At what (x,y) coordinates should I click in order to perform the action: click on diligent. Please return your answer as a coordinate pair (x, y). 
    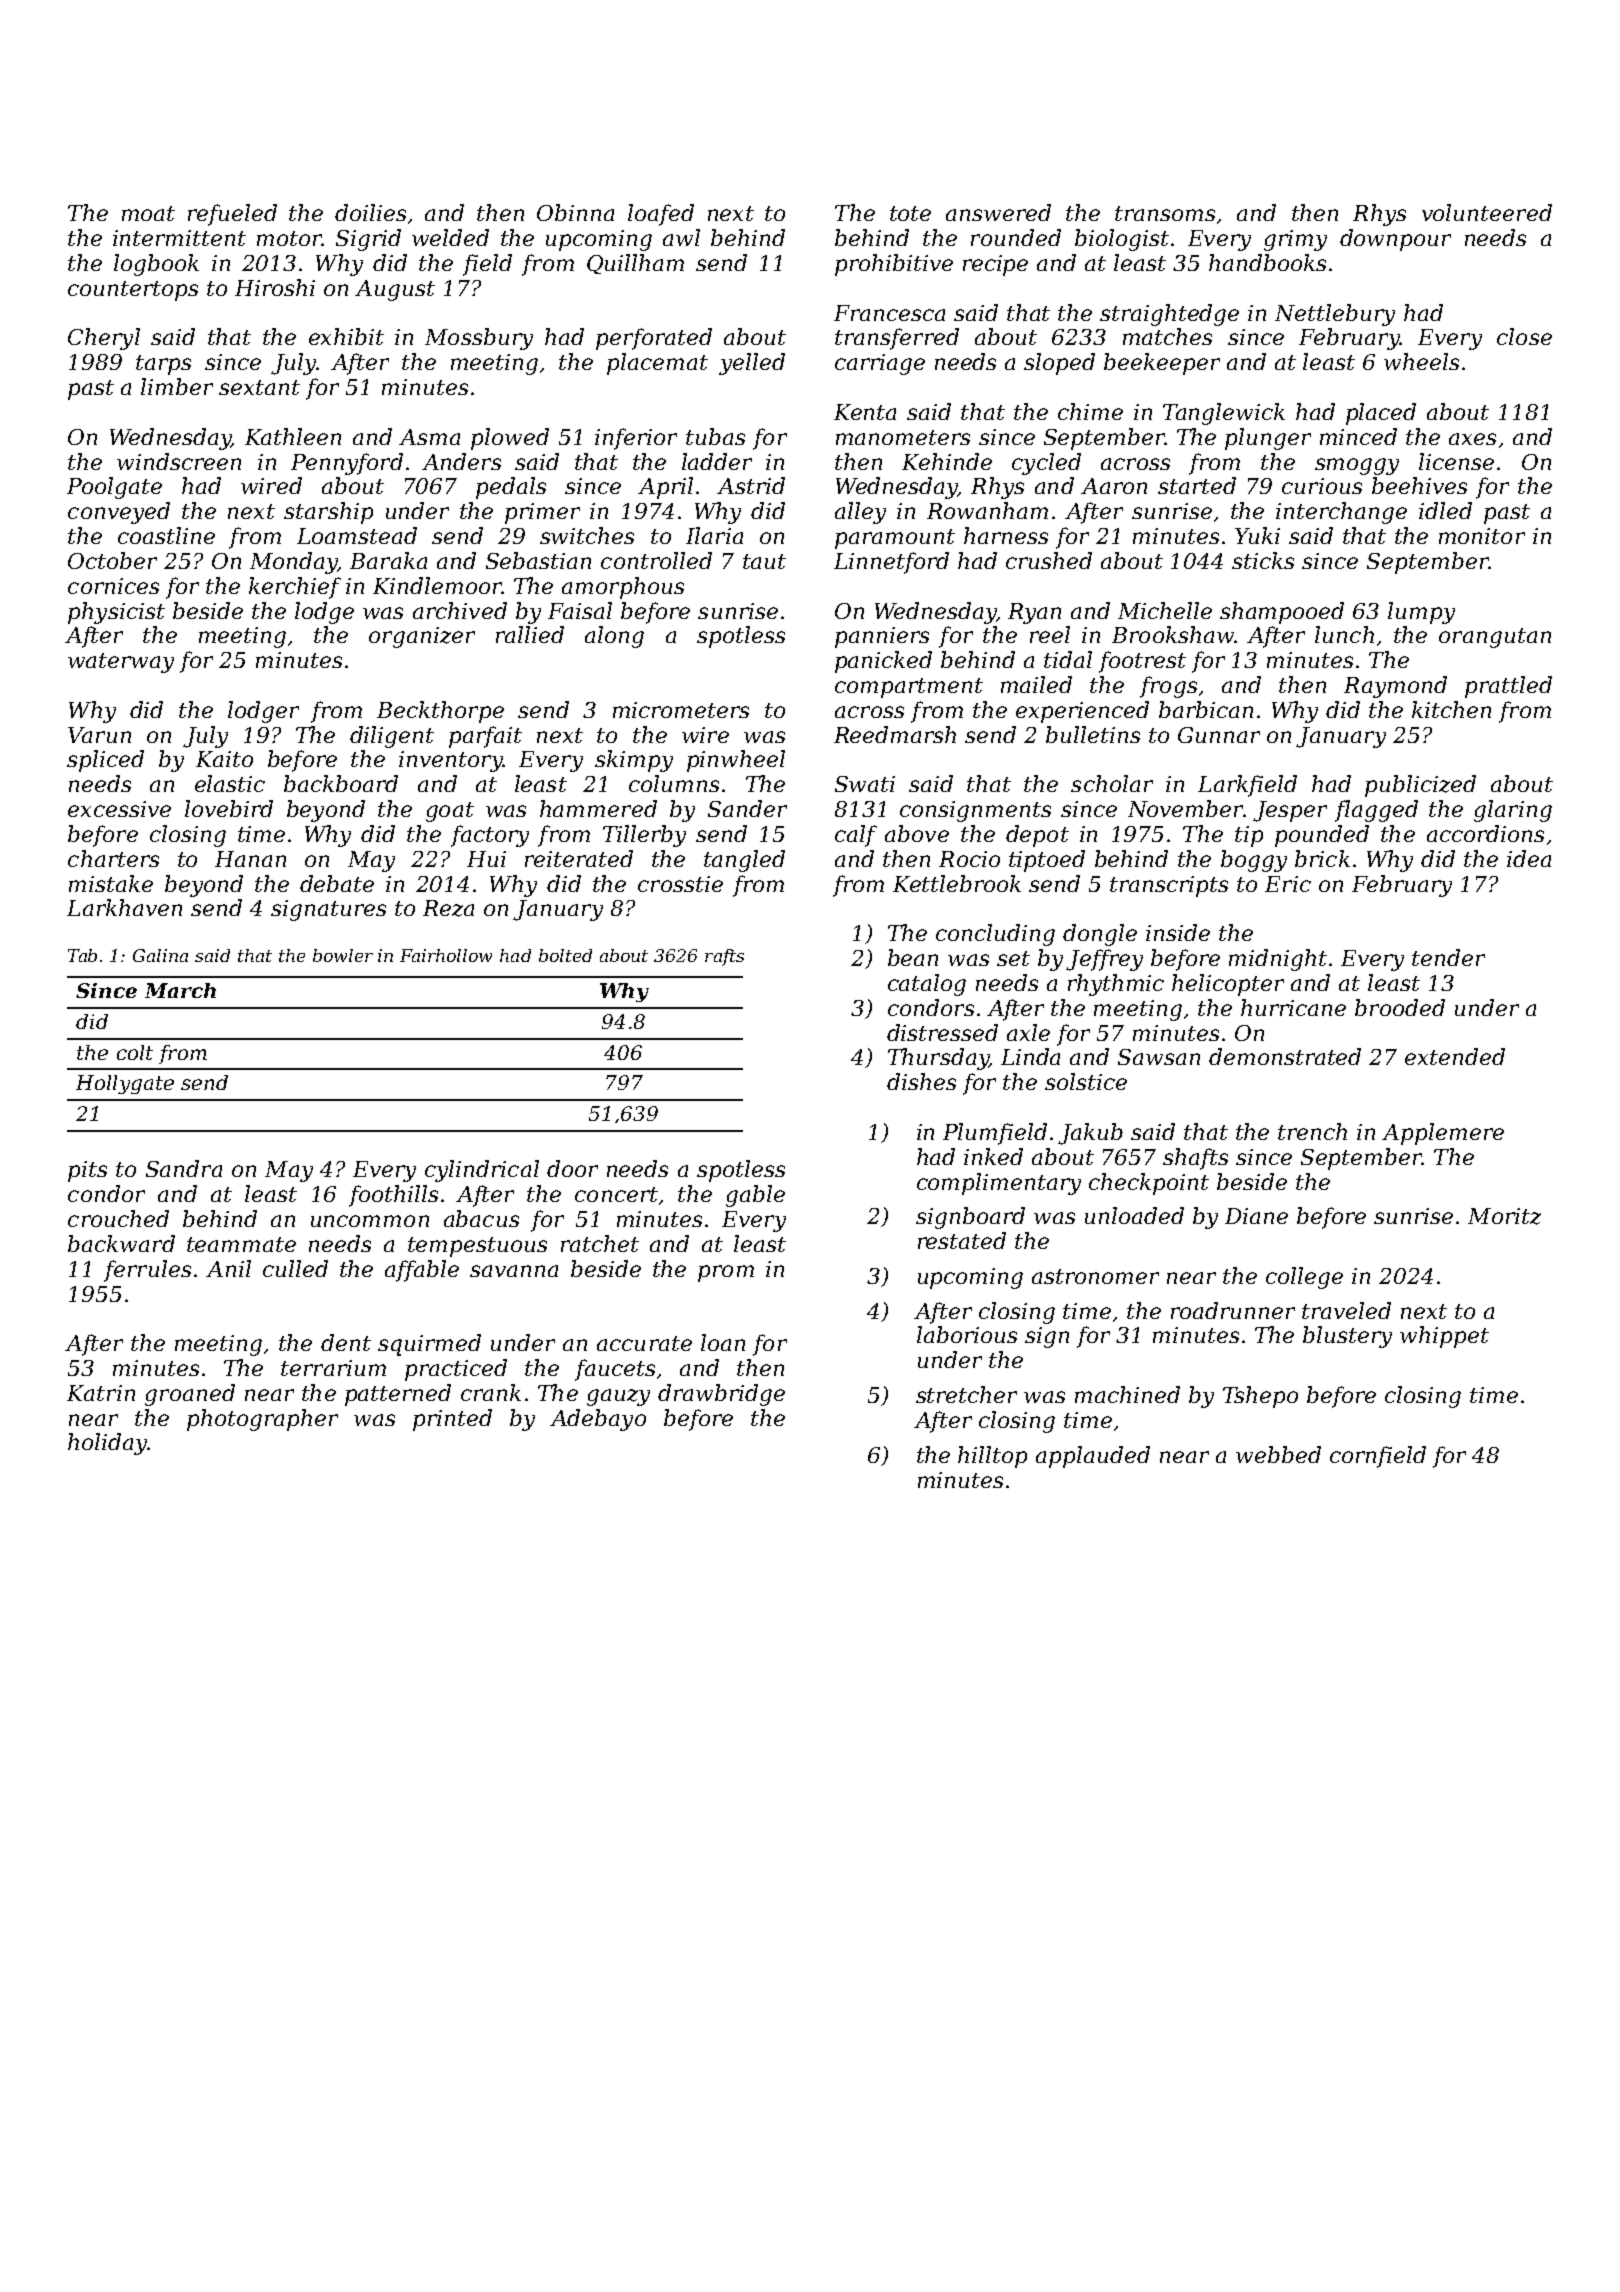
    Looking at the image, I should click on (392, 737).
